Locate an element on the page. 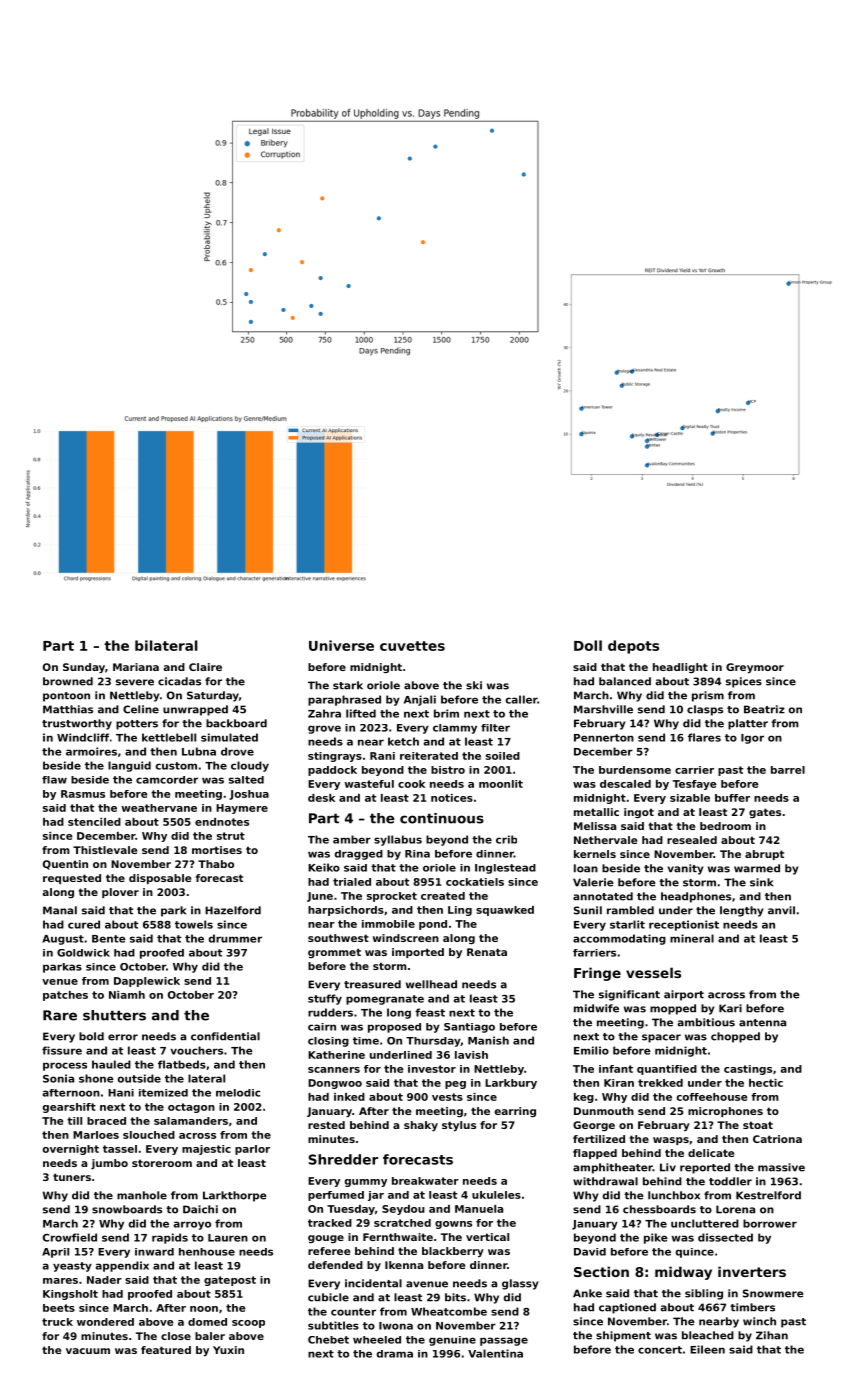 The image size is (849, 1400). perfumed is located at coordinates (336, 1196).
